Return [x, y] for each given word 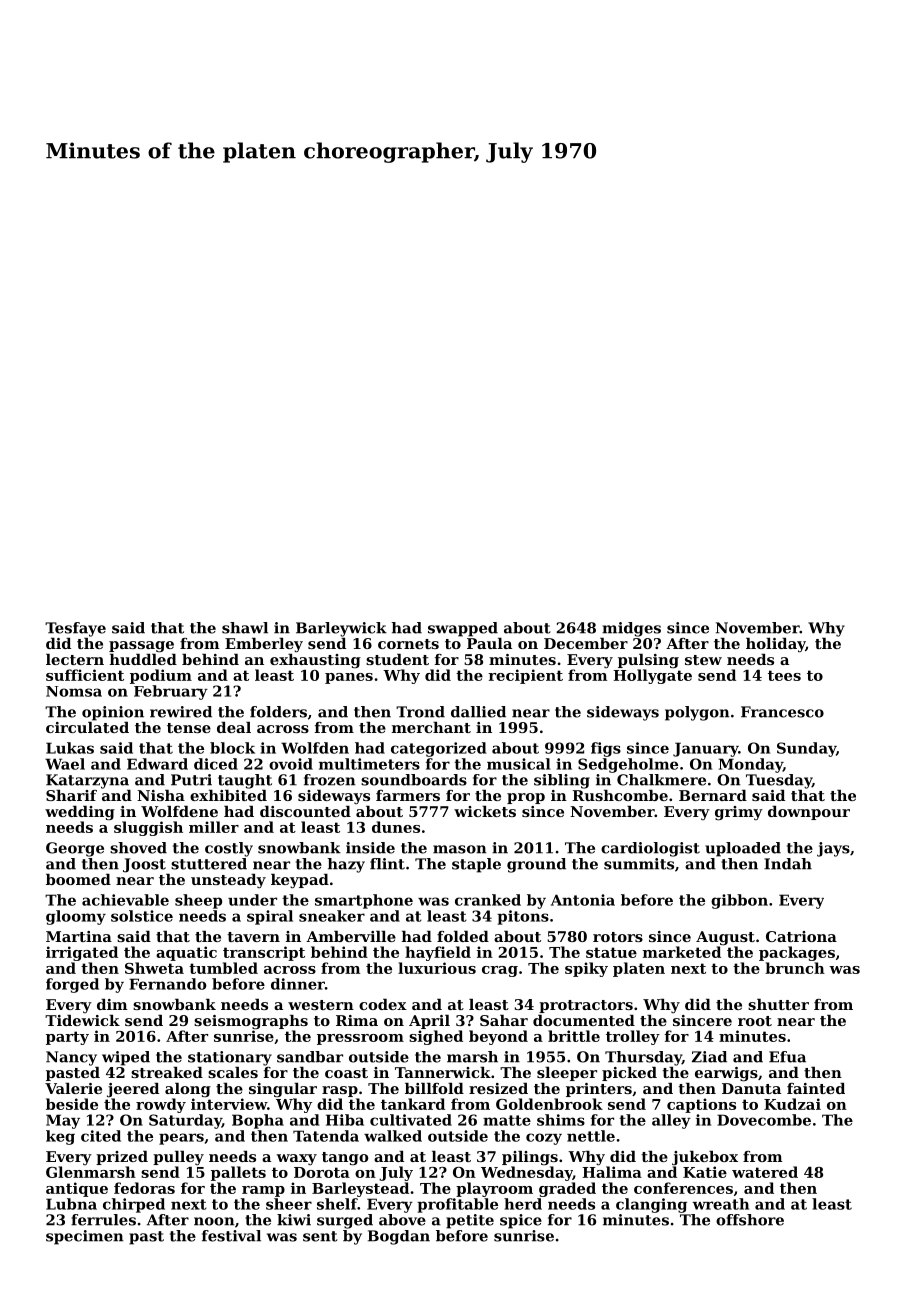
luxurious [437, 968]
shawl [245, 628]
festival [231, 1236]
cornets [408, 644]
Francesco [782, 712]
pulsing [648, 661]
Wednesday [527, 1173]
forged [72, 985]
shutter [778, 1004]
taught [245, 781]
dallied [478, 712]
